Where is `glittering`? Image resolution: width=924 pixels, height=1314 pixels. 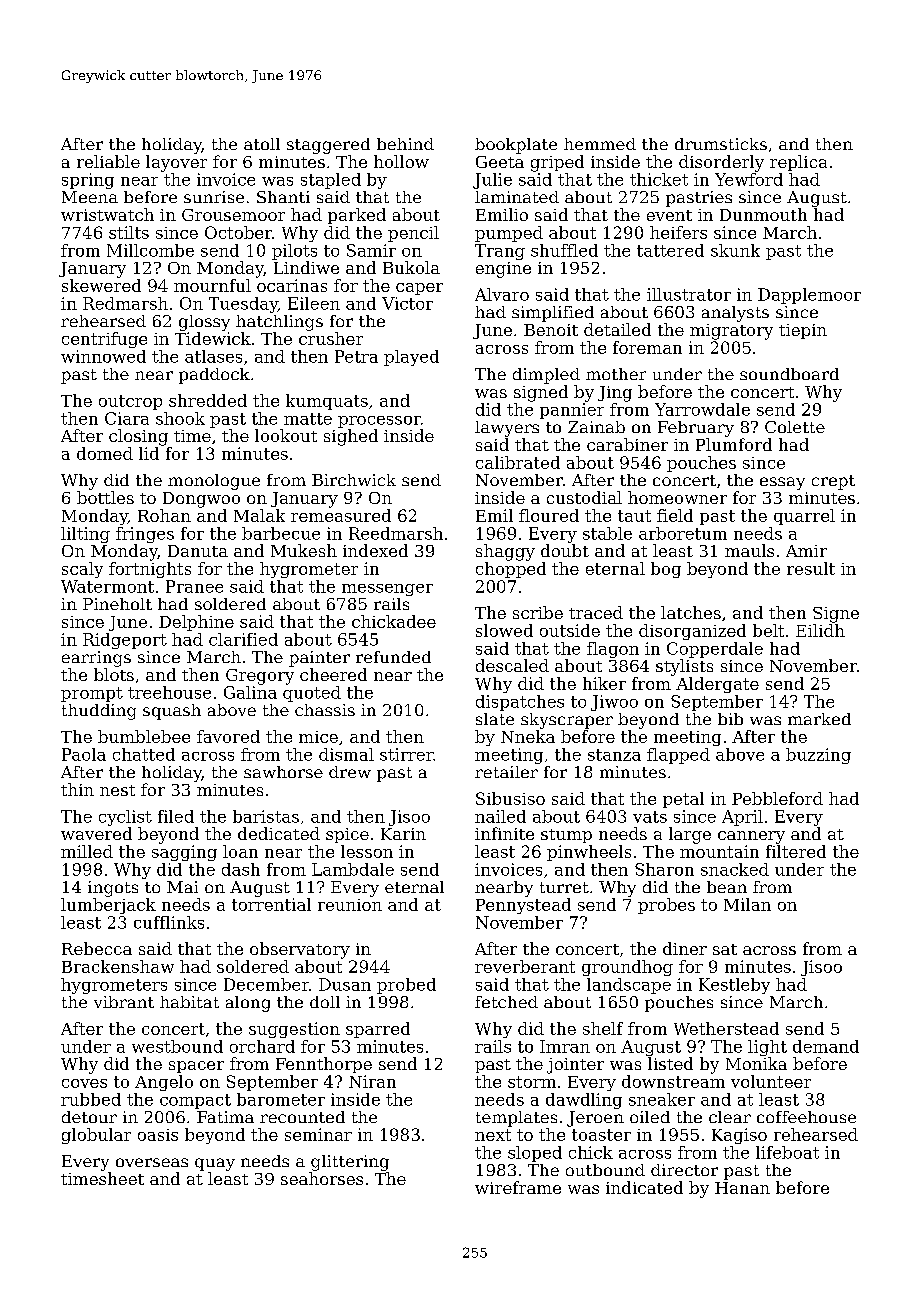 glittering is located at coordinates (350, 1163).
